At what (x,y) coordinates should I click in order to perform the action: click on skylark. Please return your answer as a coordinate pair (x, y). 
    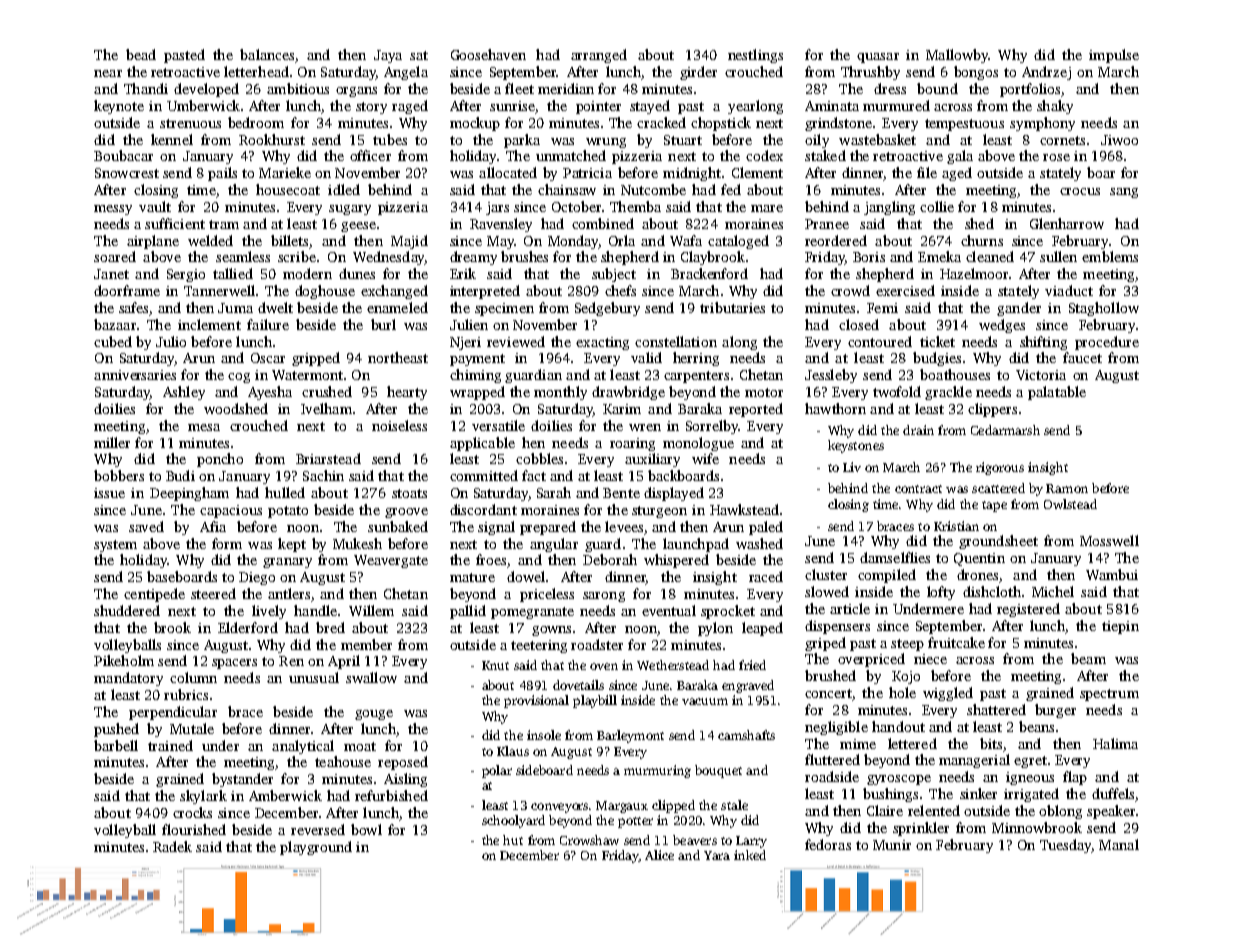
    Looking at the image, I should click on (203, 797).
